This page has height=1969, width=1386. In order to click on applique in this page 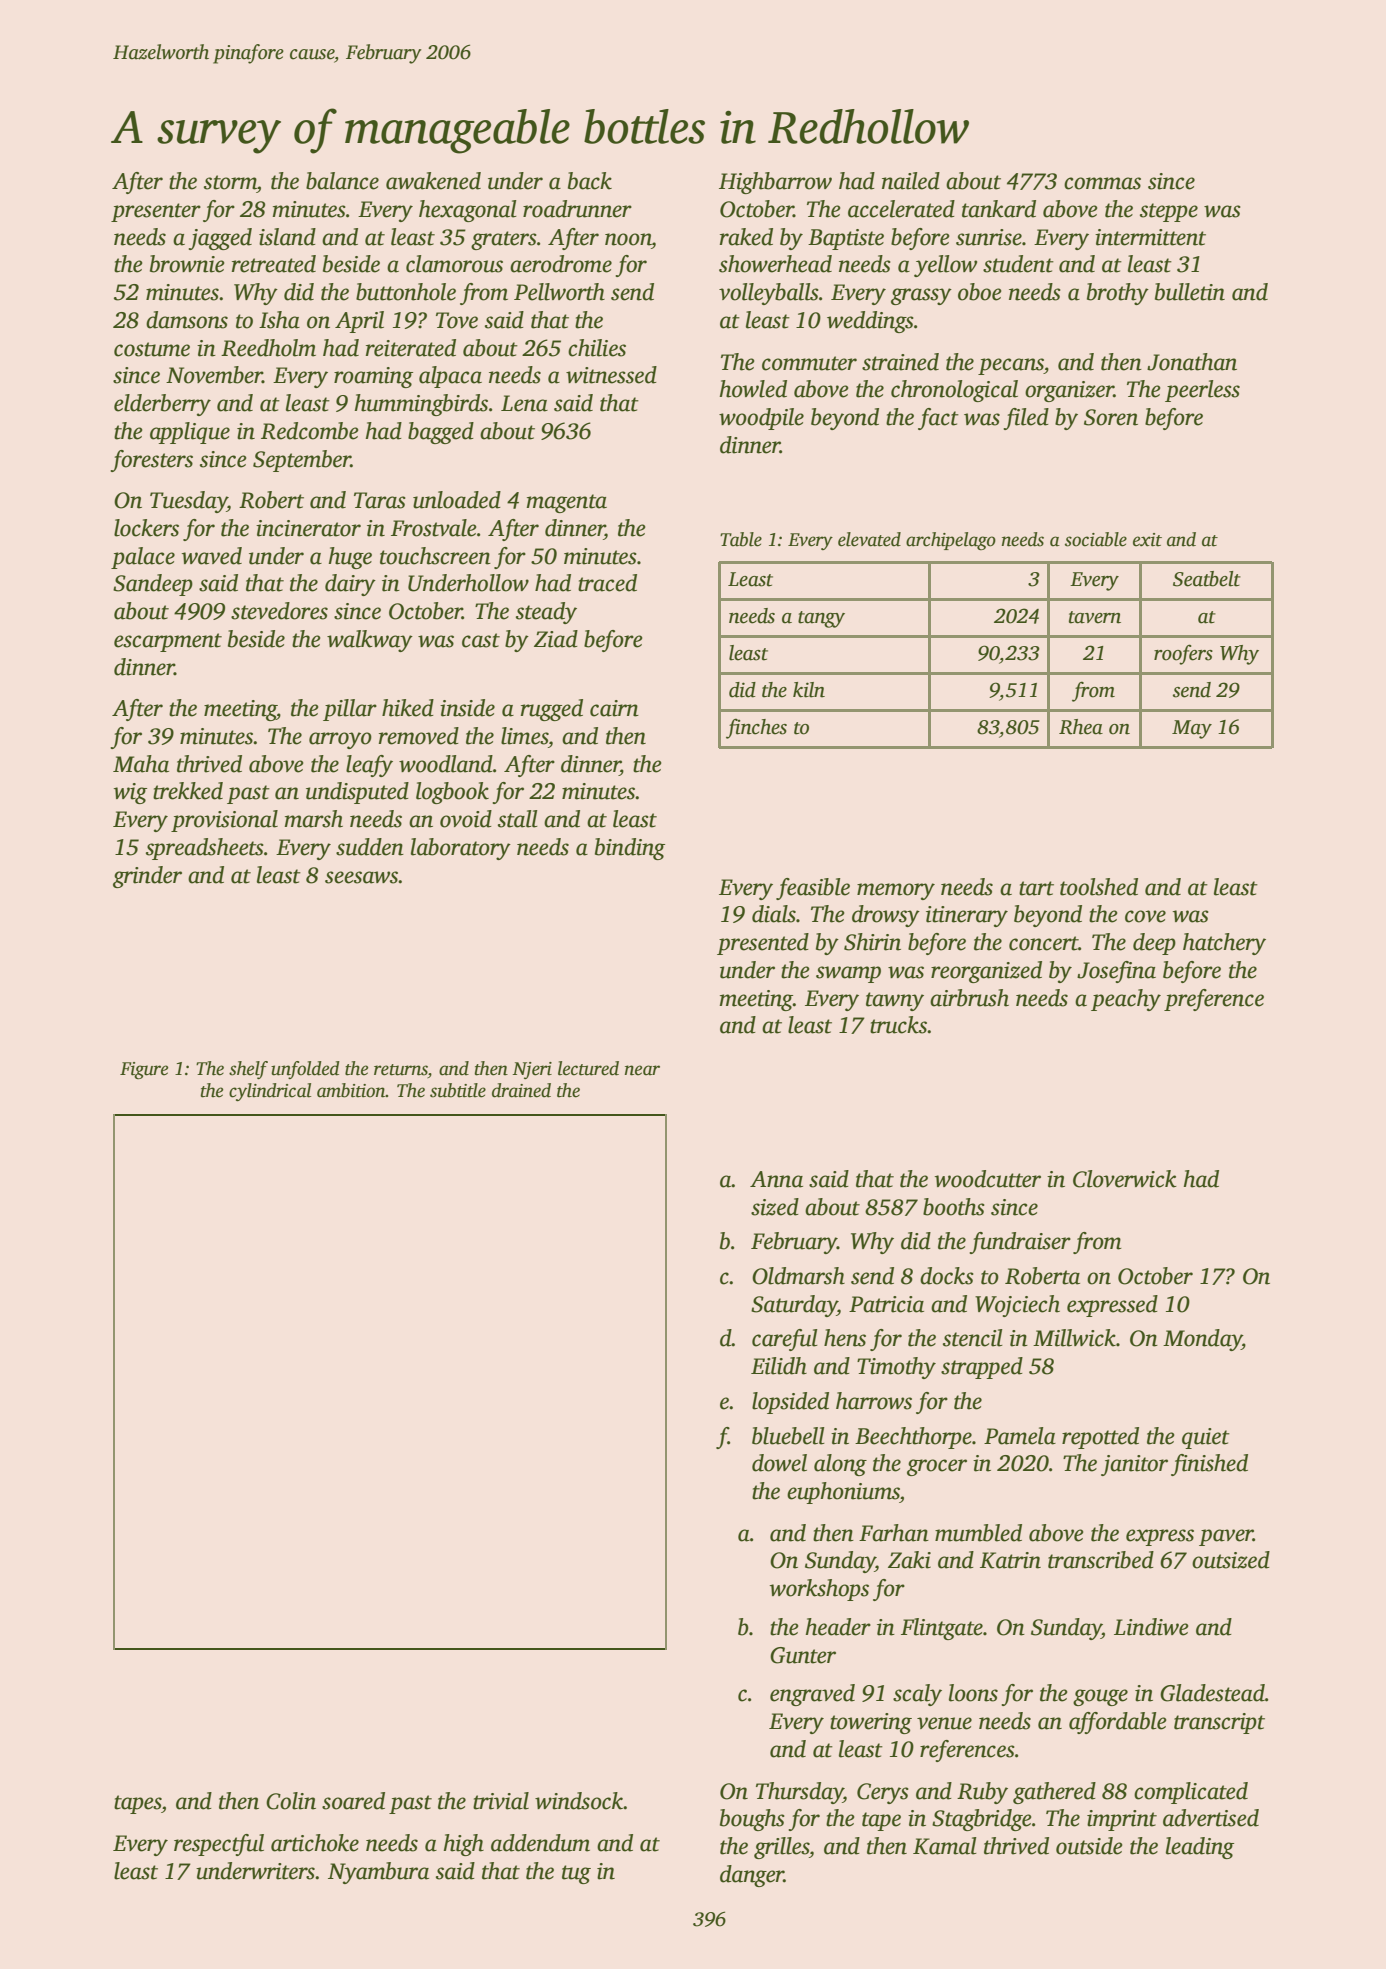, I will do `click(190, 433)`.
